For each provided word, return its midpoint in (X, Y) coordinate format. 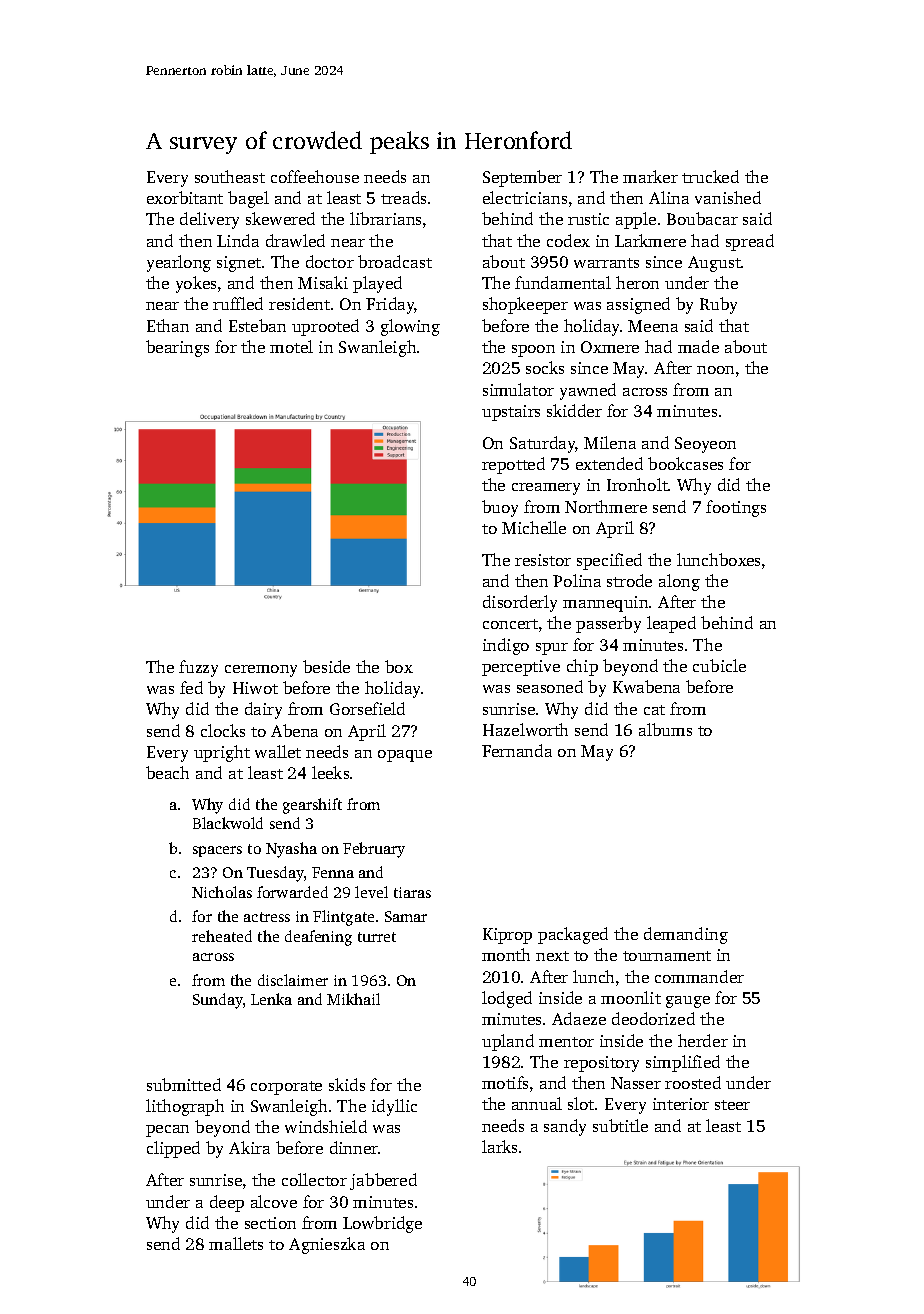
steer (732, 1105)
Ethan (168, 325)
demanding (686, 935)
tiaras (412, 892)
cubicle (719, 665)
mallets (236, 1243)
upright (222, 753)
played (377, 284)
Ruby (718, 305)
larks (499, 1146)
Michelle (534, 527)
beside (326, 666)
